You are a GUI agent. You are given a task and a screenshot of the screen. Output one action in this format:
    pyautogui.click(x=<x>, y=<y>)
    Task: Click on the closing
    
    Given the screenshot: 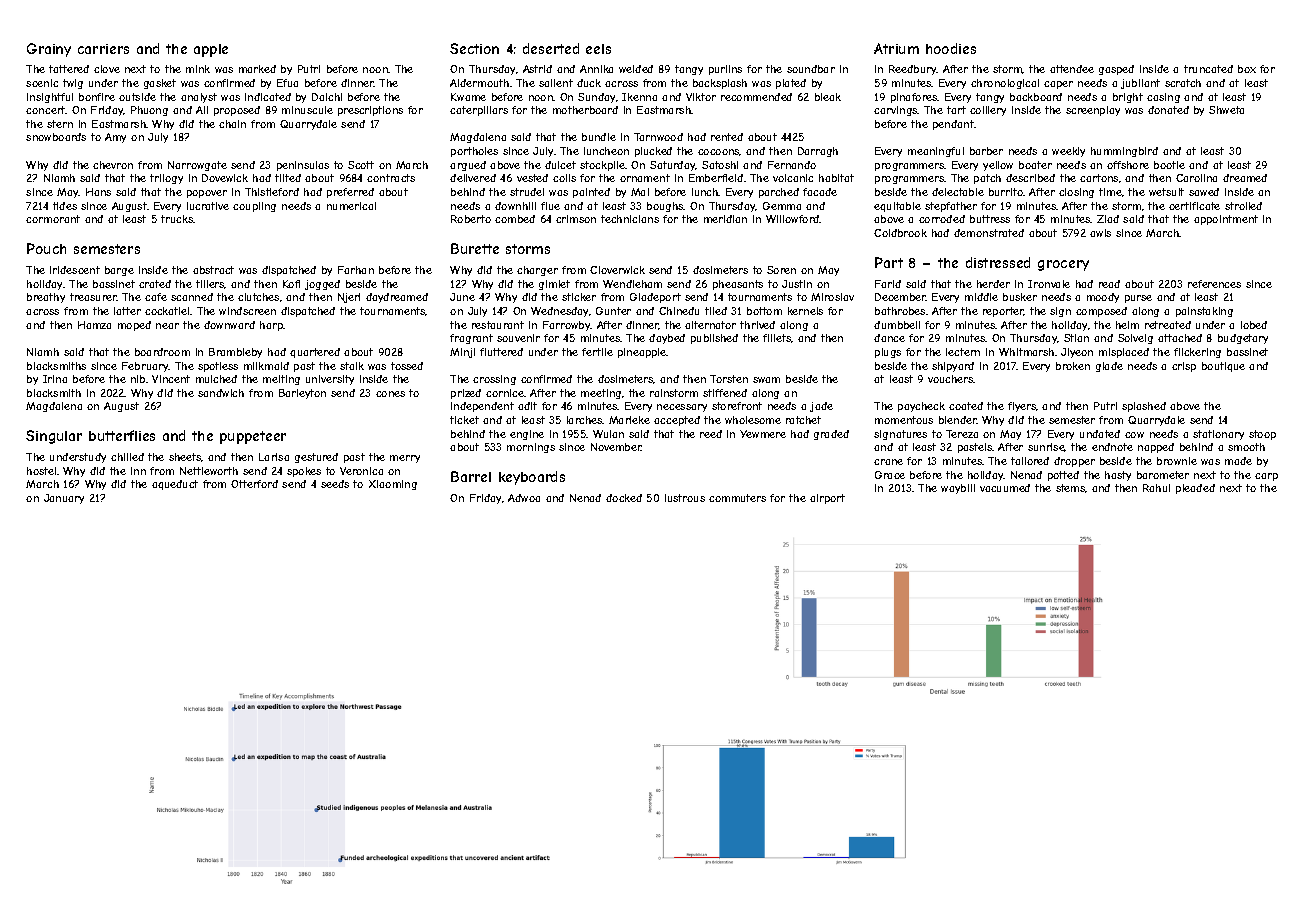 What is the action you would take?
    pyautogui.click(x=1076, y=193)
